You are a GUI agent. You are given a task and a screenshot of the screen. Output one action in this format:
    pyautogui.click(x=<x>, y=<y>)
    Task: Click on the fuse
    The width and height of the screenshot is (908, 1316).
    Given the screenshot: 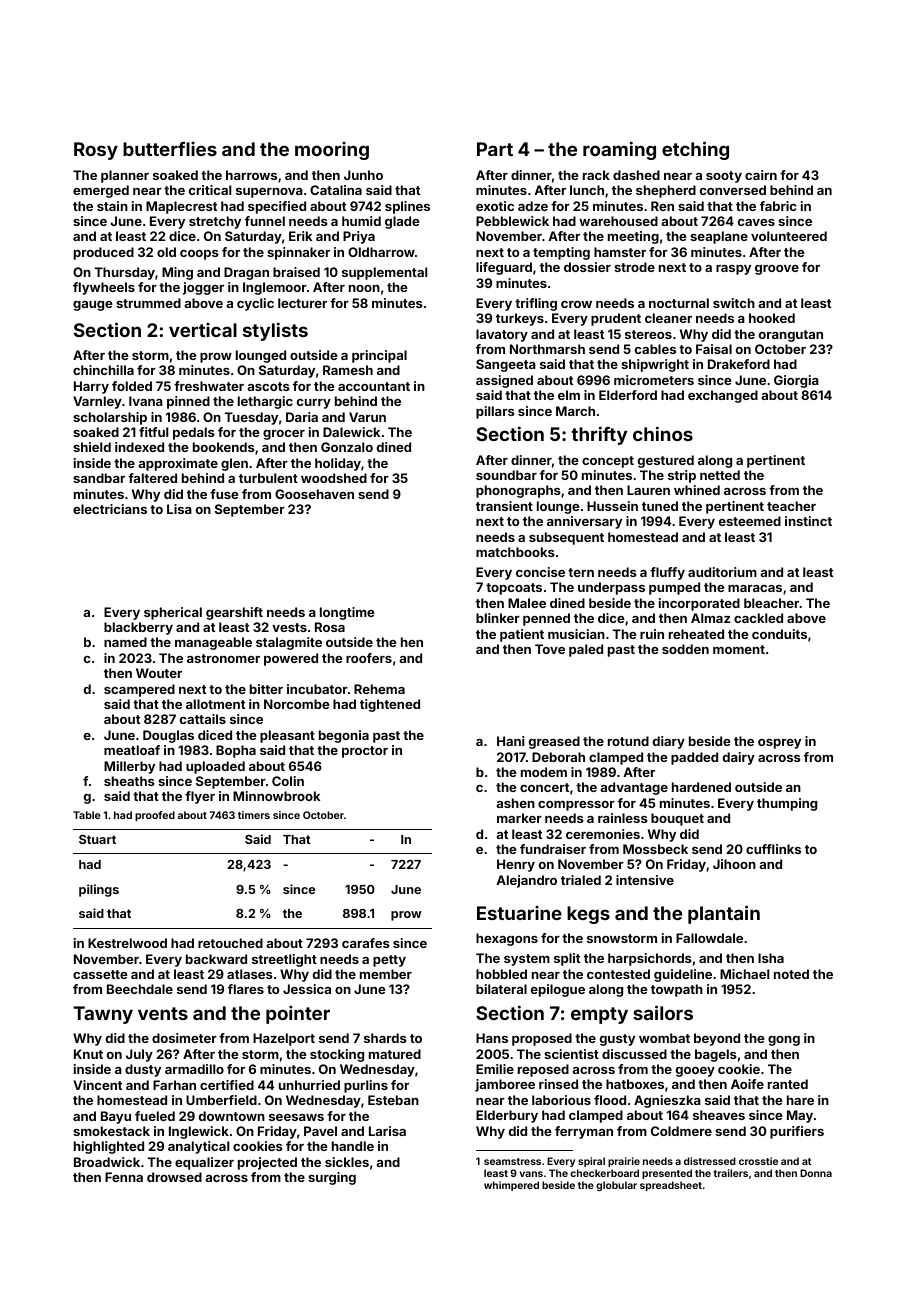 What is the action you would take?
    pyautogui.click(x=224, y=494)
